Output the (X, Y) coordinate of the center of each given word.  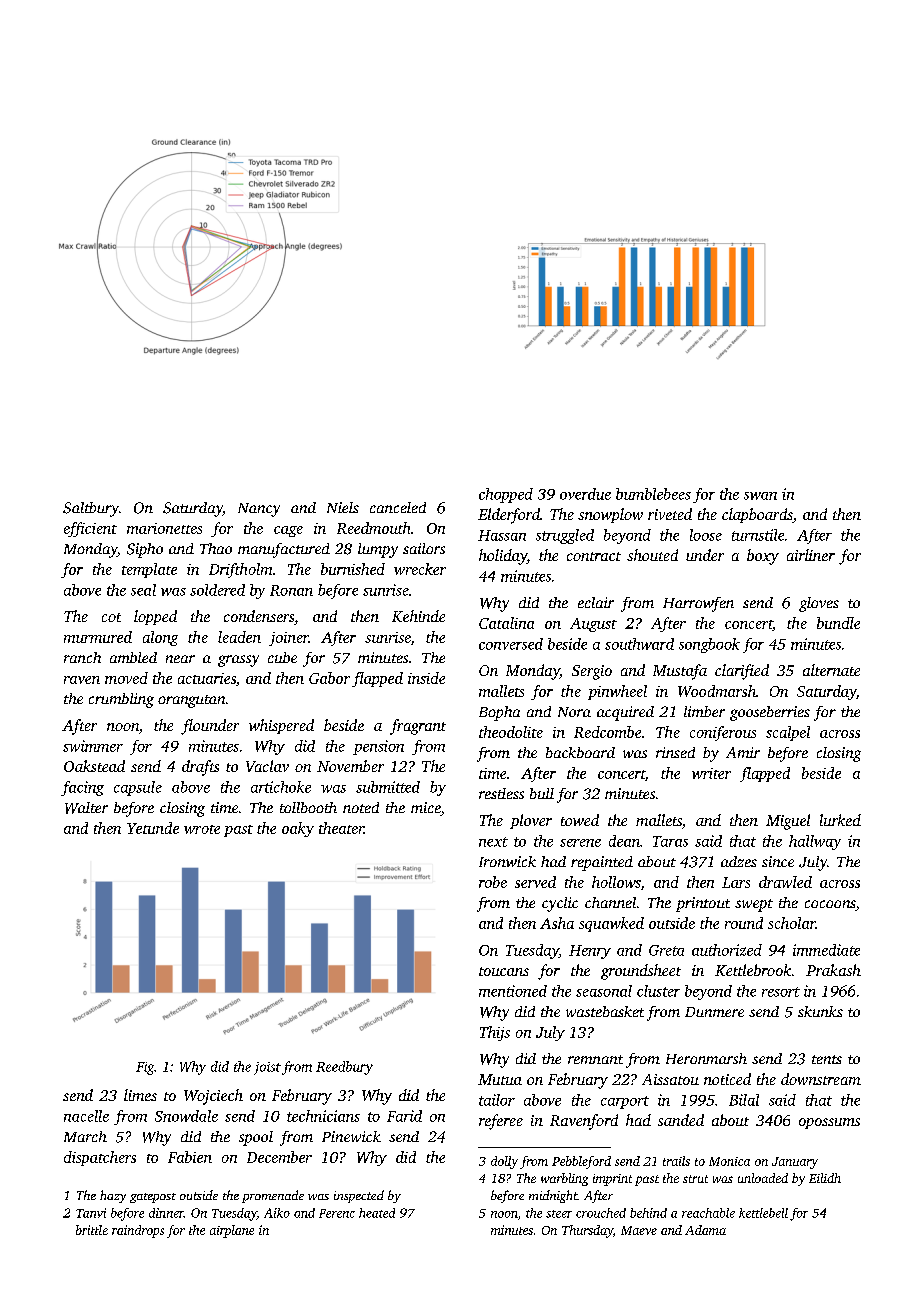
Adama (705, 1230)
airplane (232, 1231)
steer (559, 1214)
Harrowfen (698, 604)
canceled (398, 507)
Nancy (259, 510)
